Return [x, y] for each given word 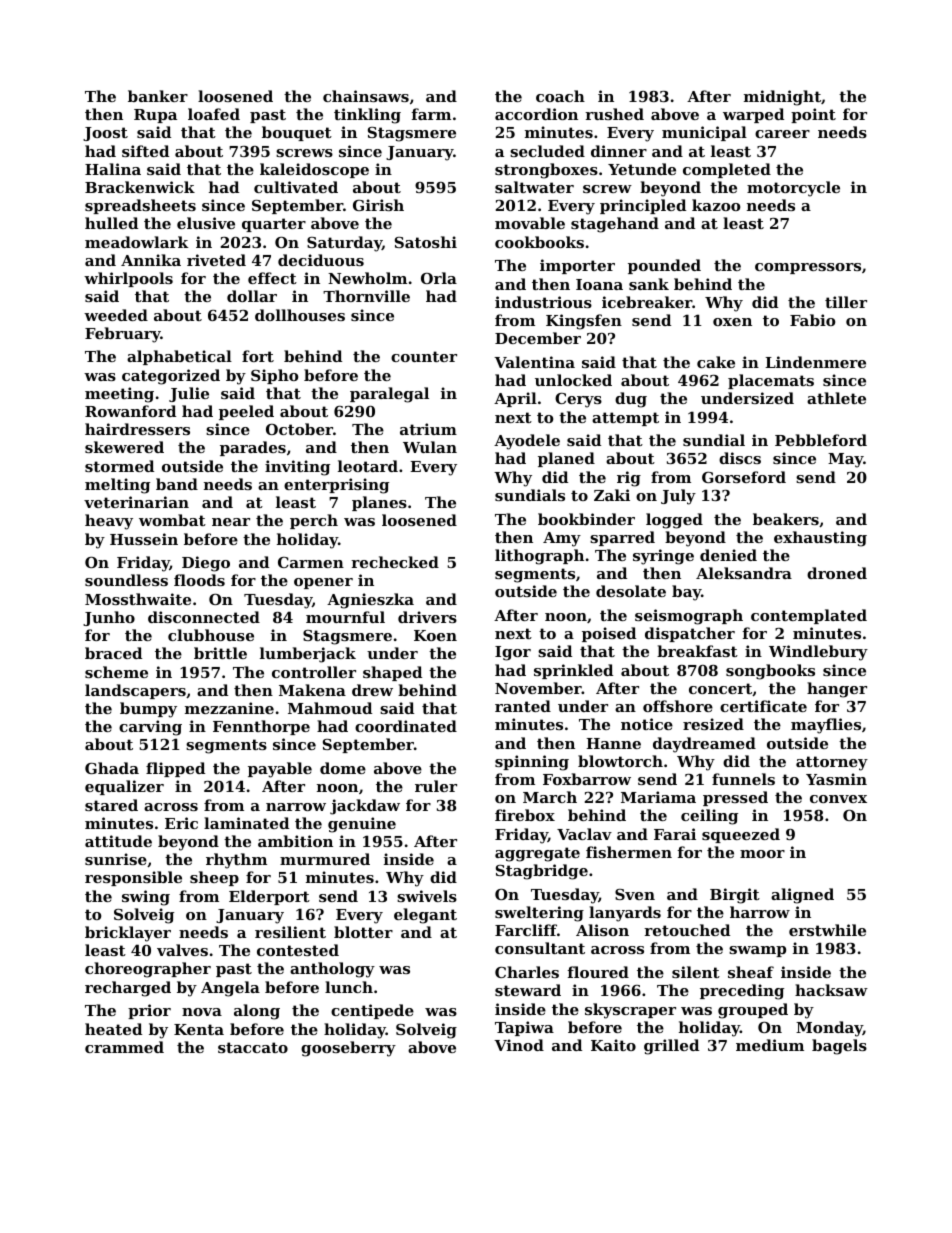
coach [560, 96]
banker [158, 96]
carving [150, 728]
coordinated [406, 726]
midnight [782, 98]
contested [298, 950]
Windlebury [818, 653]
